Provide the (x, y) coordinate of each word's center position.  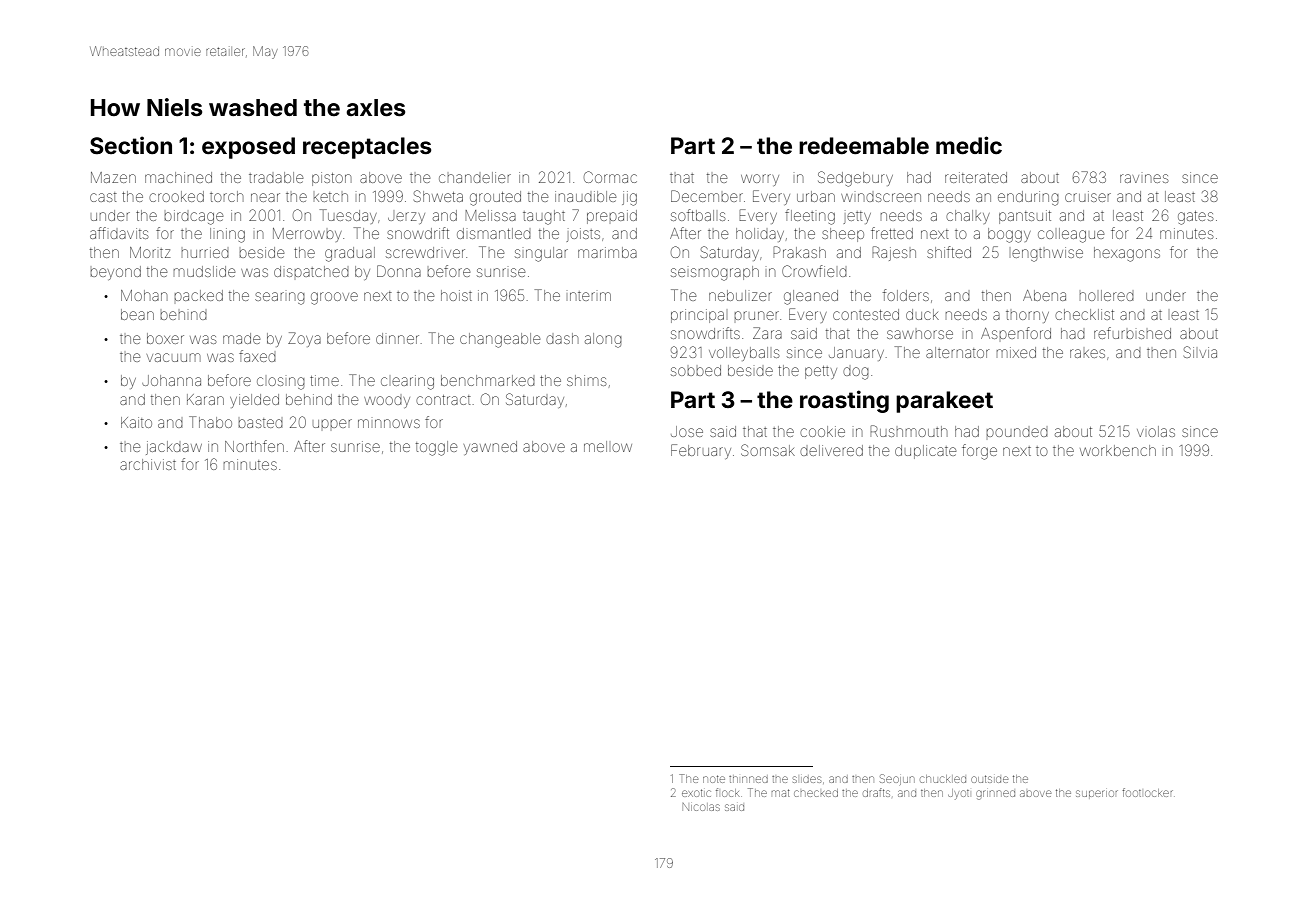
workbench (1118, 450)
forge (979, 452)
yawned (490, 448)
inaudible (585, 196)
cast (103, 197)
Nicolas (701, 807)
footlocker (1147, 792)
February (701, 451)
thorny (1027, 316)
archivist (148, 464)
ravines (1144, 178)
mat (781, 793)
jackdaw (174, 448)
